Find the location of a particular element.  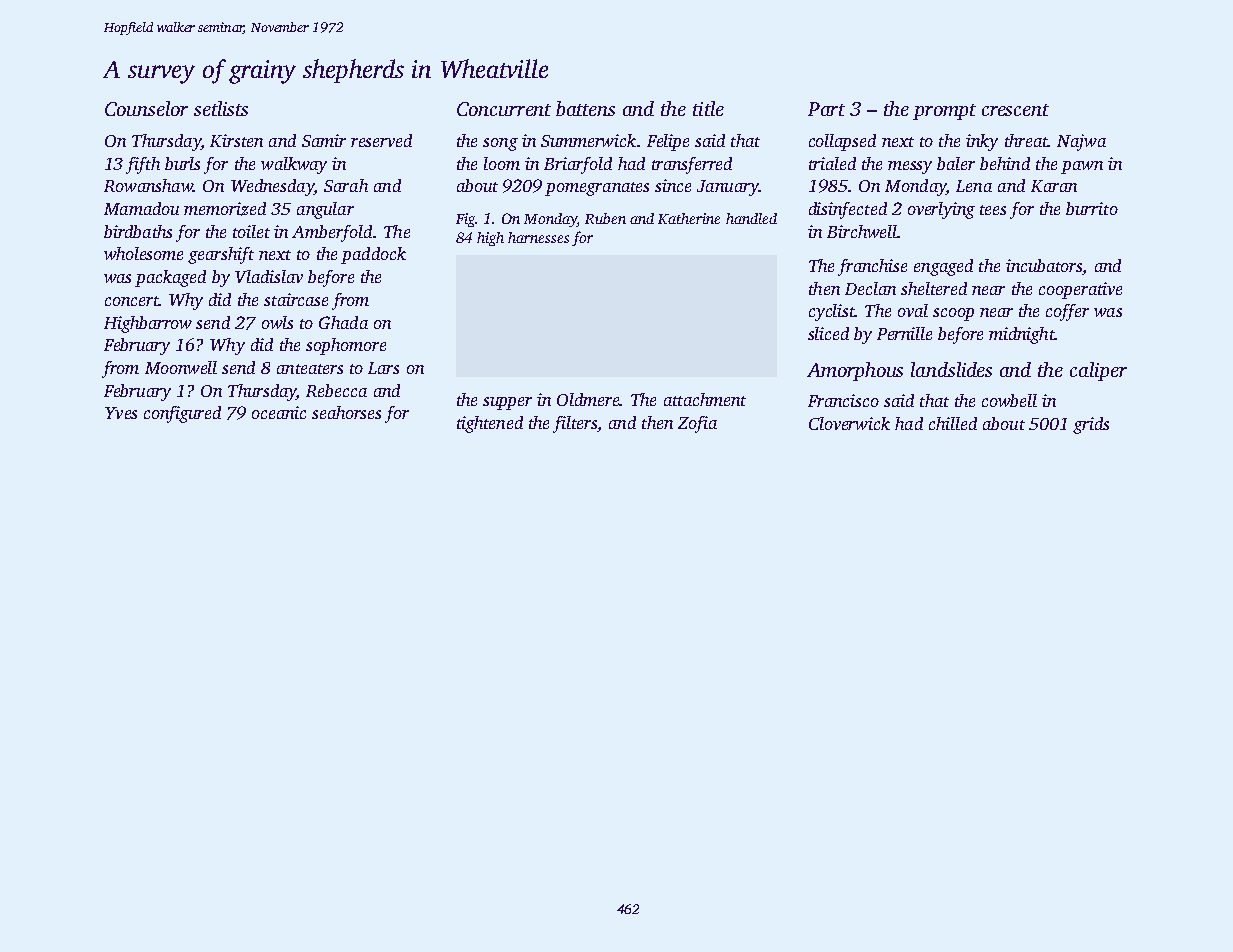

crescent is located at coordinates (1015, 110).
